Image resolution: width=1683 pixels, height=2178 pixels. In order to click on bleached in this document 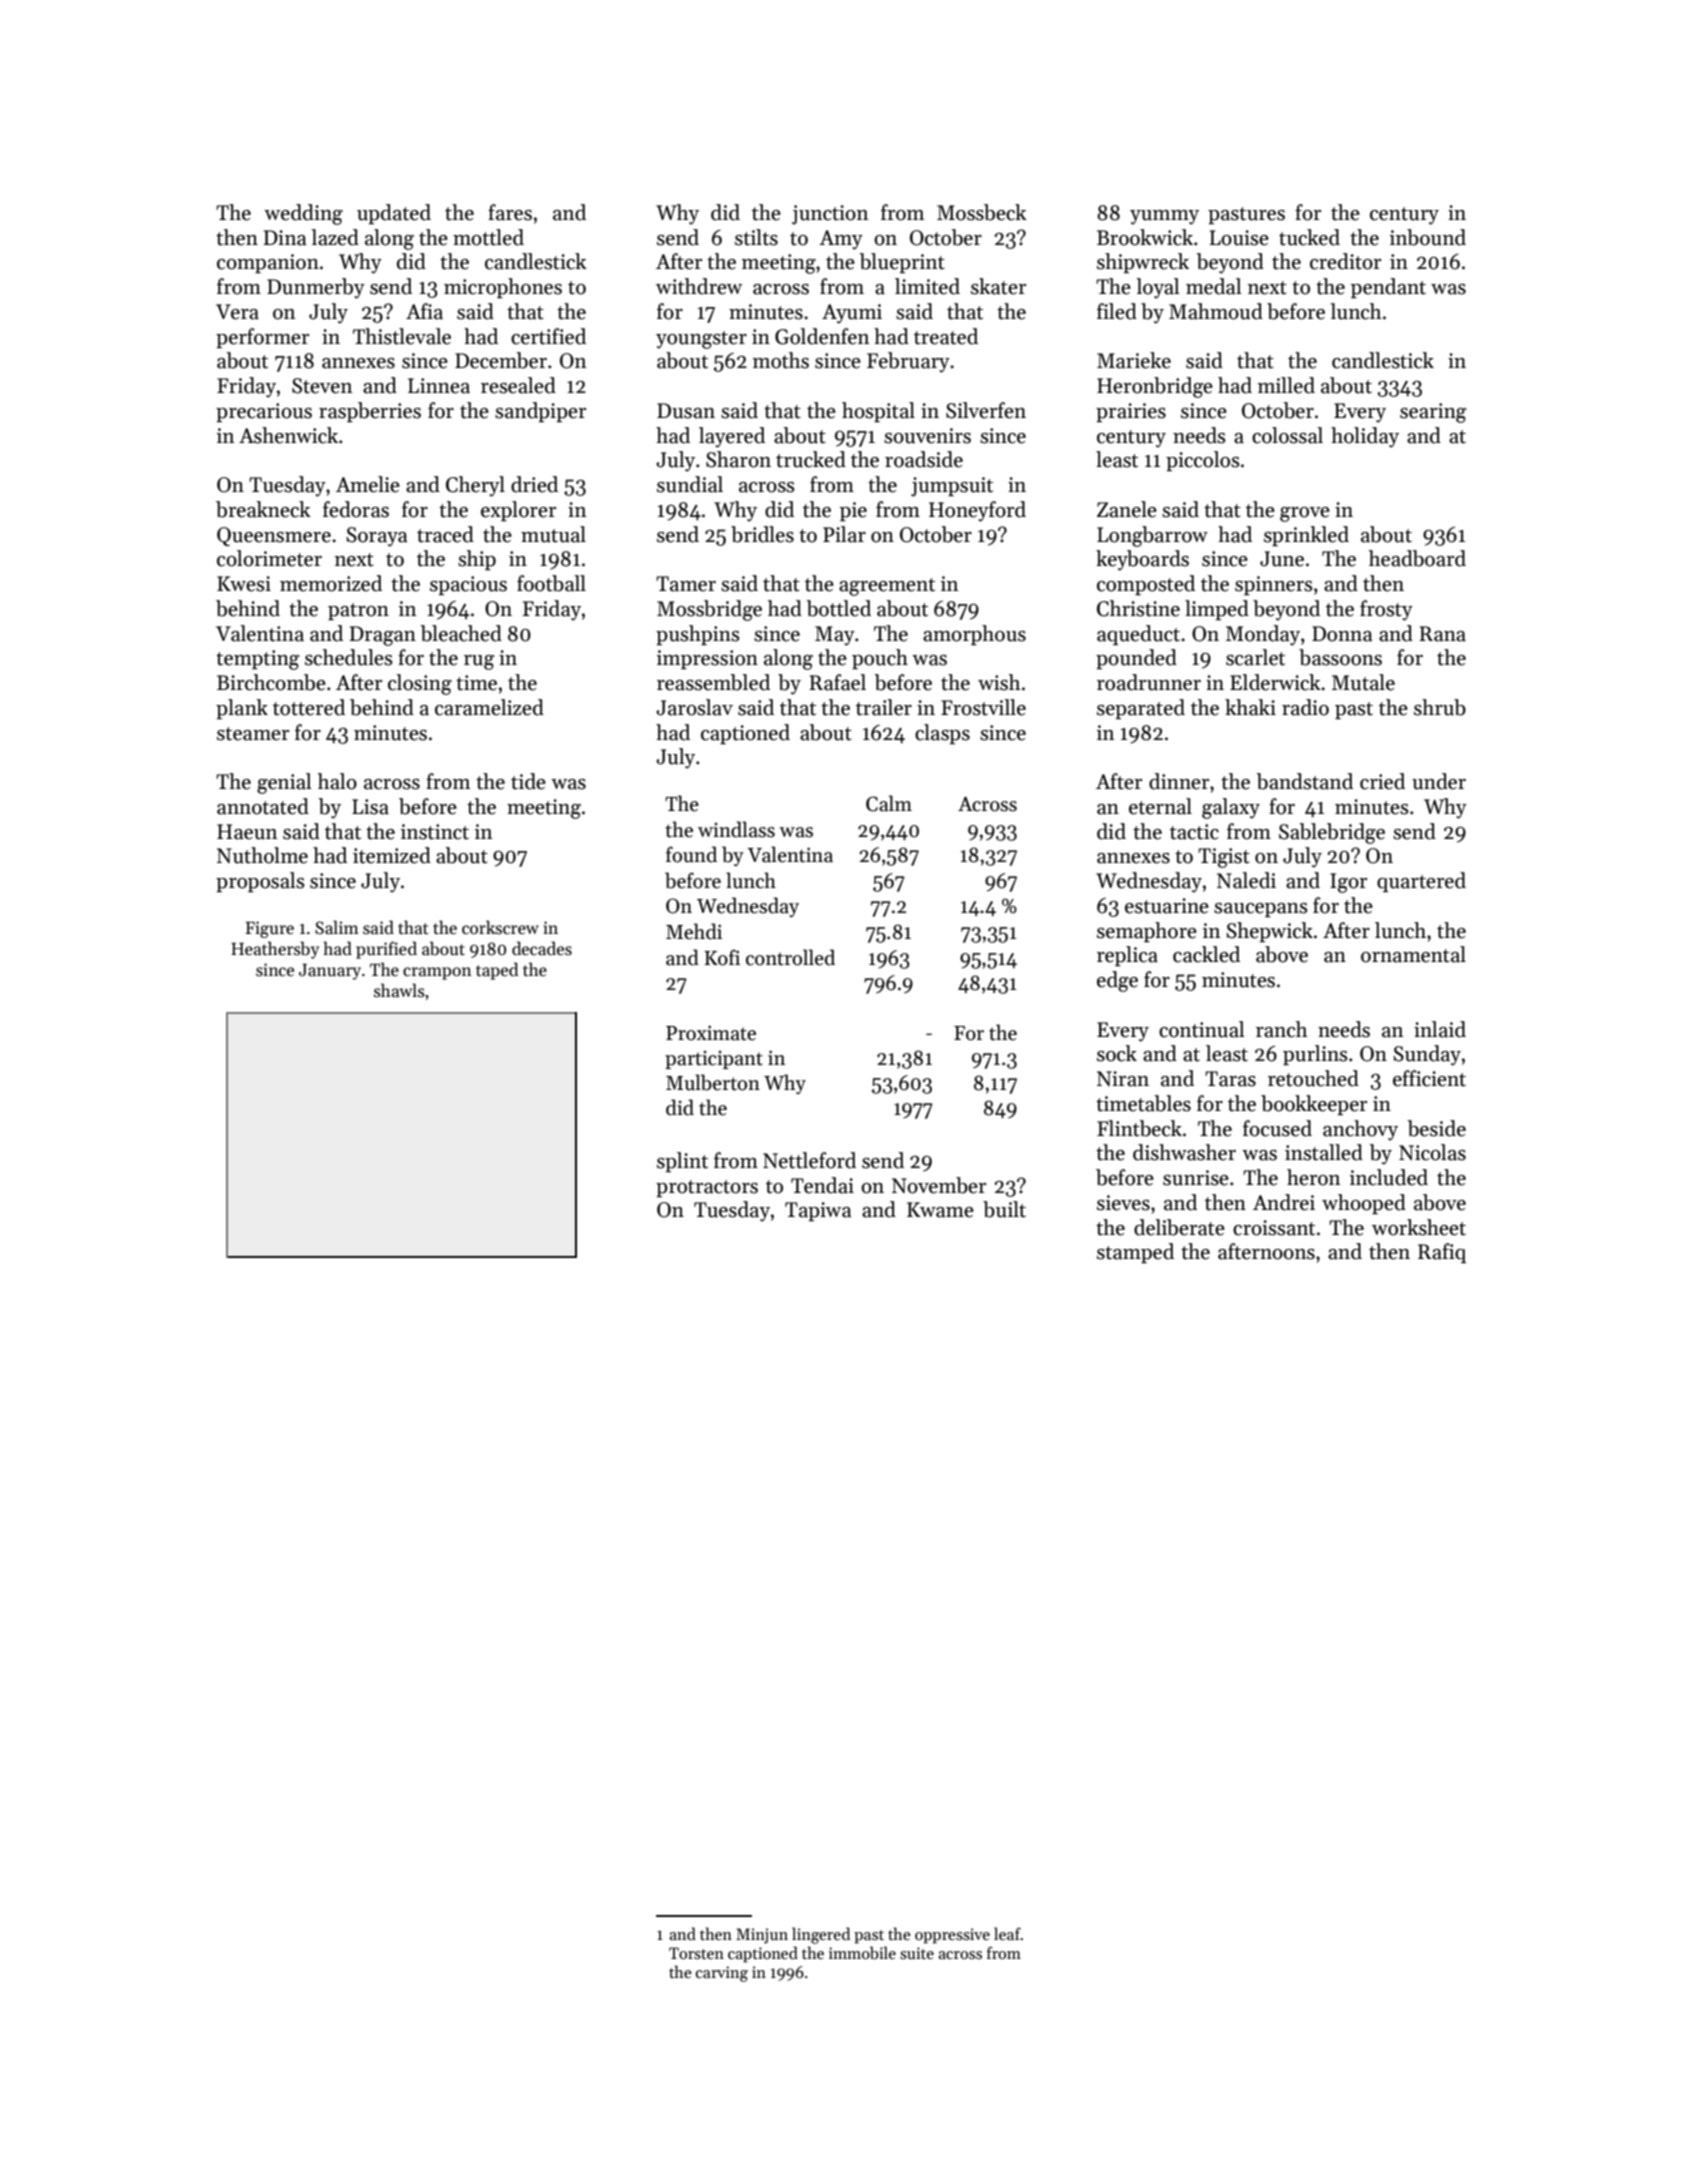, I will do `click(461, 633)`.
